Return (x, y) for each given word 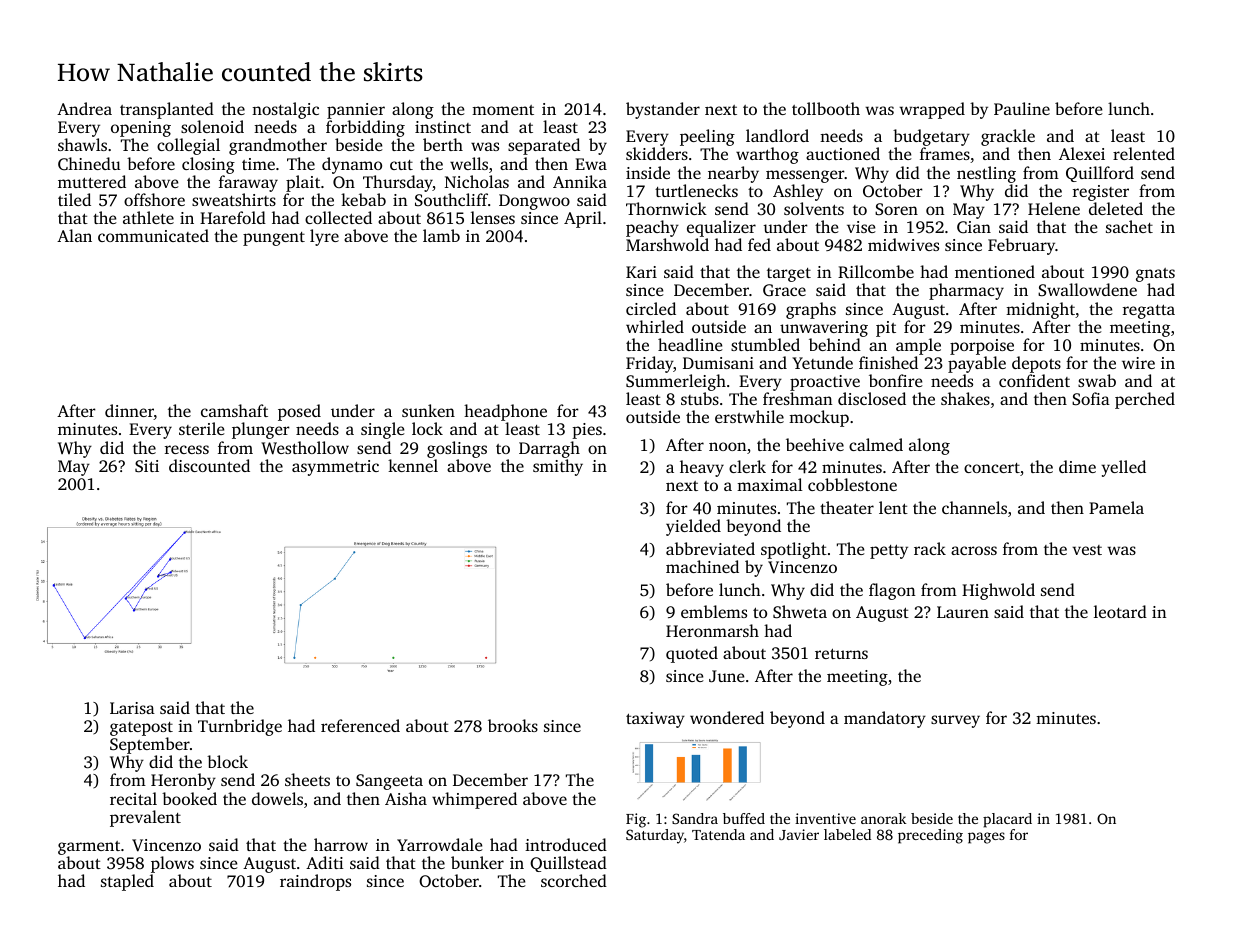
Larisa (132, 708)
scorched (574, 880)
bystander (663, 110)
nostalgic (285, 110)
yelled (1123, 468)
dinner (129, 412)
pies (587, 431)
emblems (714, 611)
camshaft (234, 410)
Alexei (1082, 153)
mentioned (995, 271)
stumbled (765, 344)
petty (889, 551)
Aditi (324, 862)
